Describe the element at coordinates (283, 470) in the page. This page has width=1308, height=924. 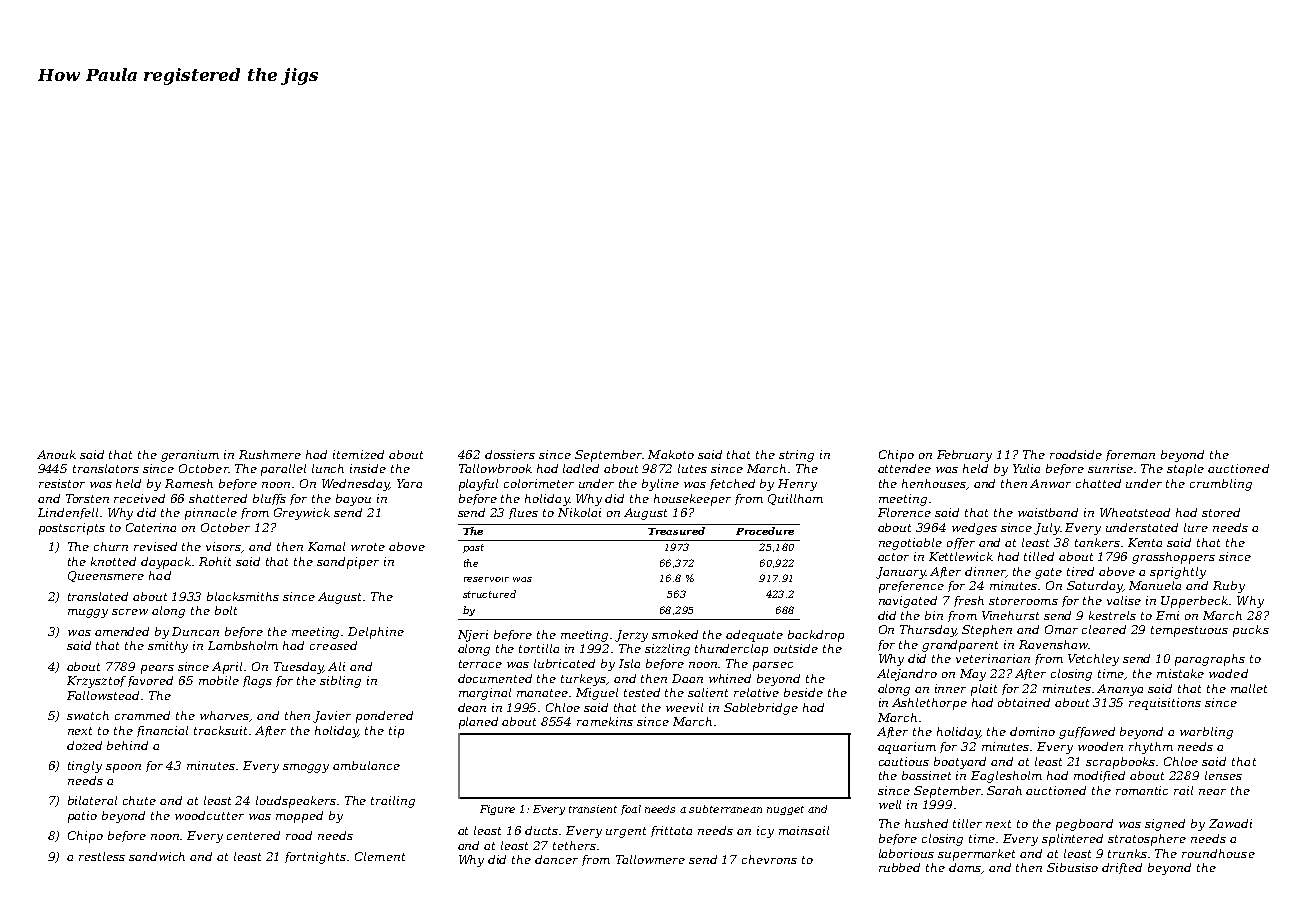
I see `parallel` at that location.
